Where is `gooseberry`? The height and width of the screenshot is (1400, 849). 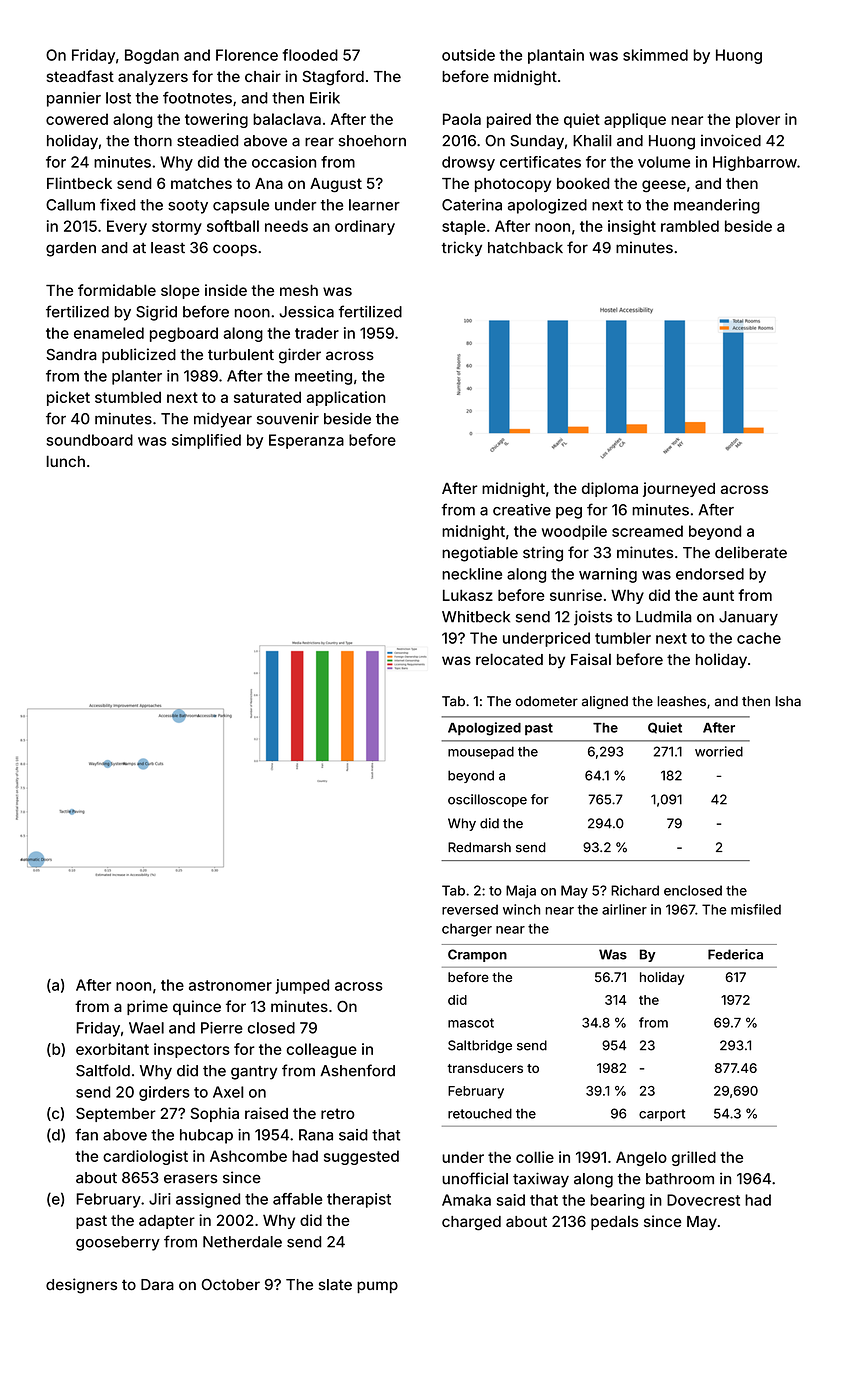 gooseberry is located at coordinates (118, 1243).
